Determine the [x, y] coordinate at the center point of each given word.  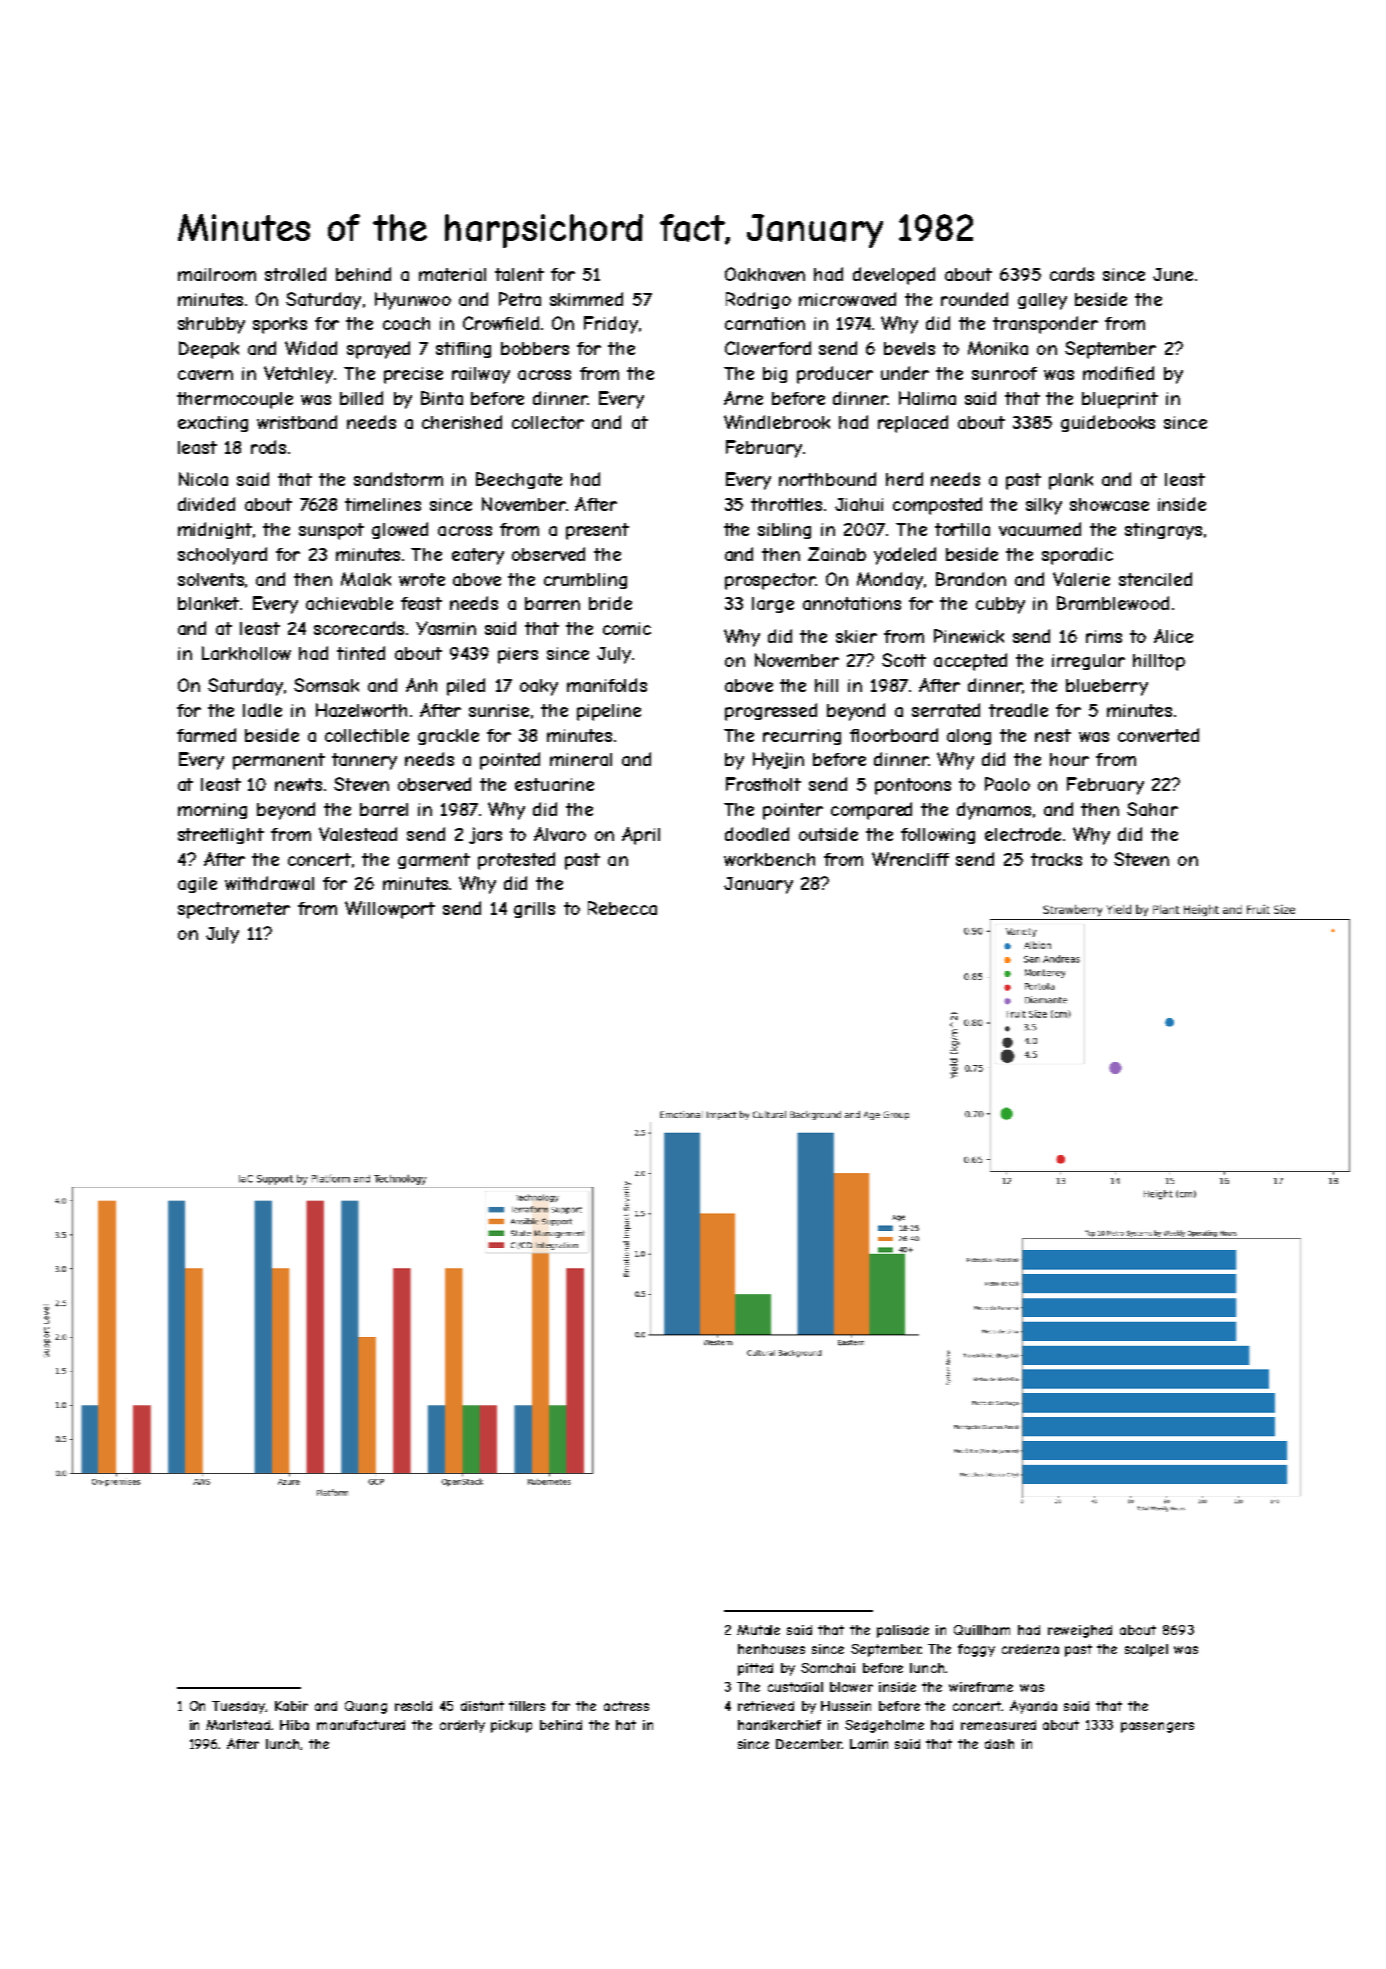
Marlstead [238, 1725]
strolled [295, 274]
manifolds [607, 685]
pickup [511, 1726]
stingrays [1163, 531]
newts [298, 784]
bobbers [535, 348]
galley [1042, 301]
